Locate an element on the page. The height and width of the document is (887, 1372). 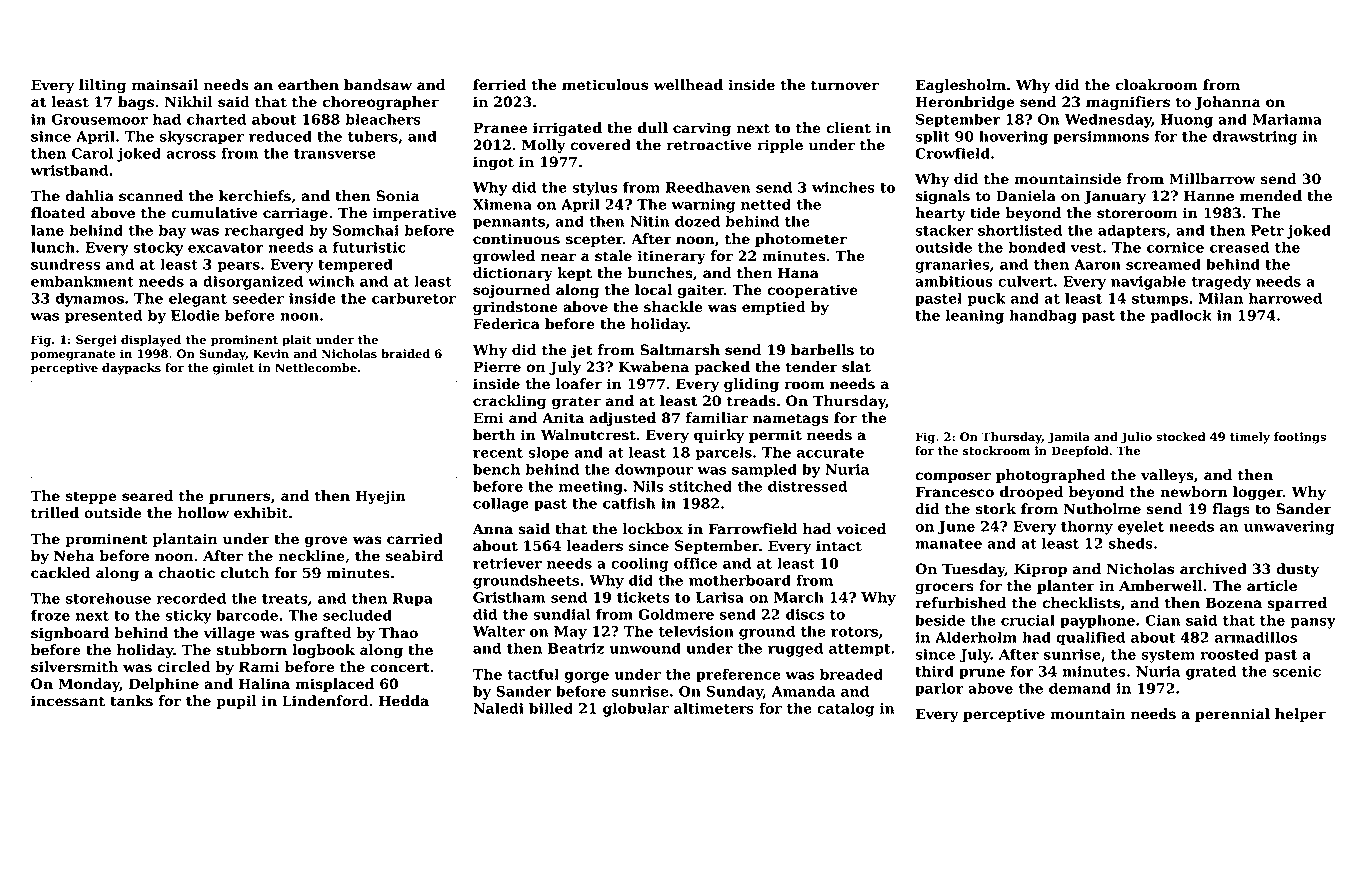
mainsail is located at coordinates (165, 85).
